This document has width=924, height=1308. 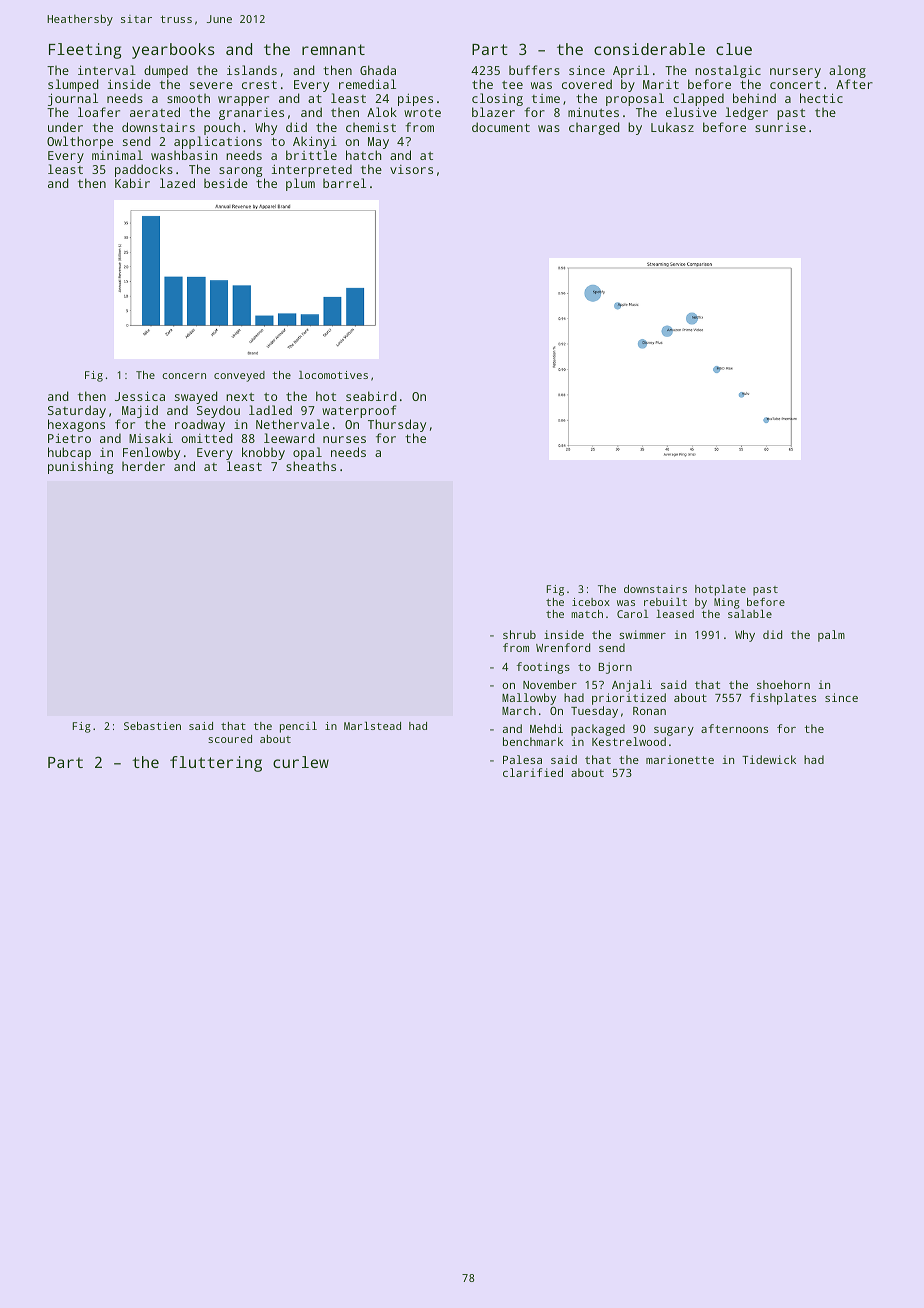 I want to click on Marlstead, so click(x=372, y=726).
